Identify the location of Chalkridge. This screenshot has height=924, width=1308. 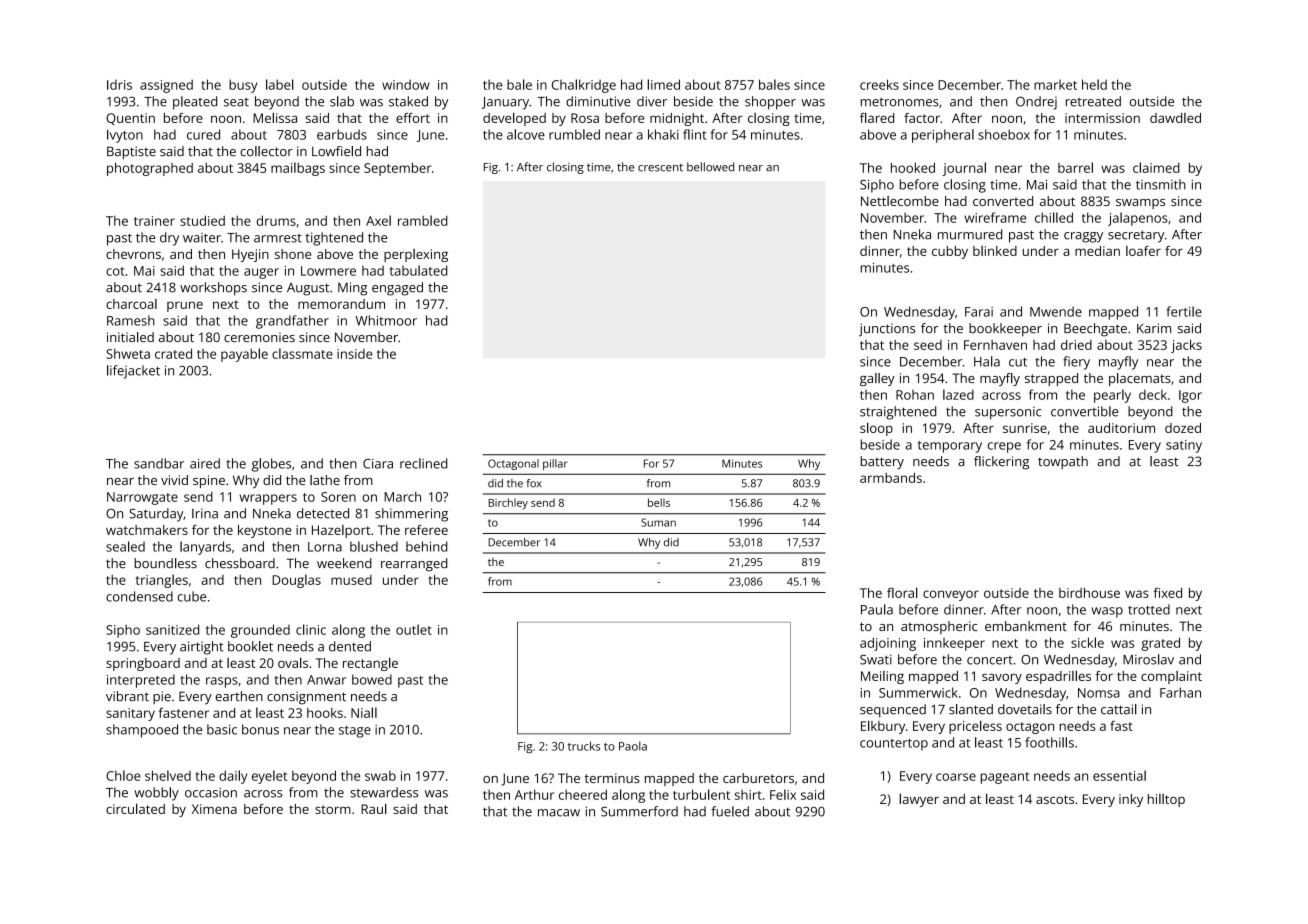
(584, 86).
